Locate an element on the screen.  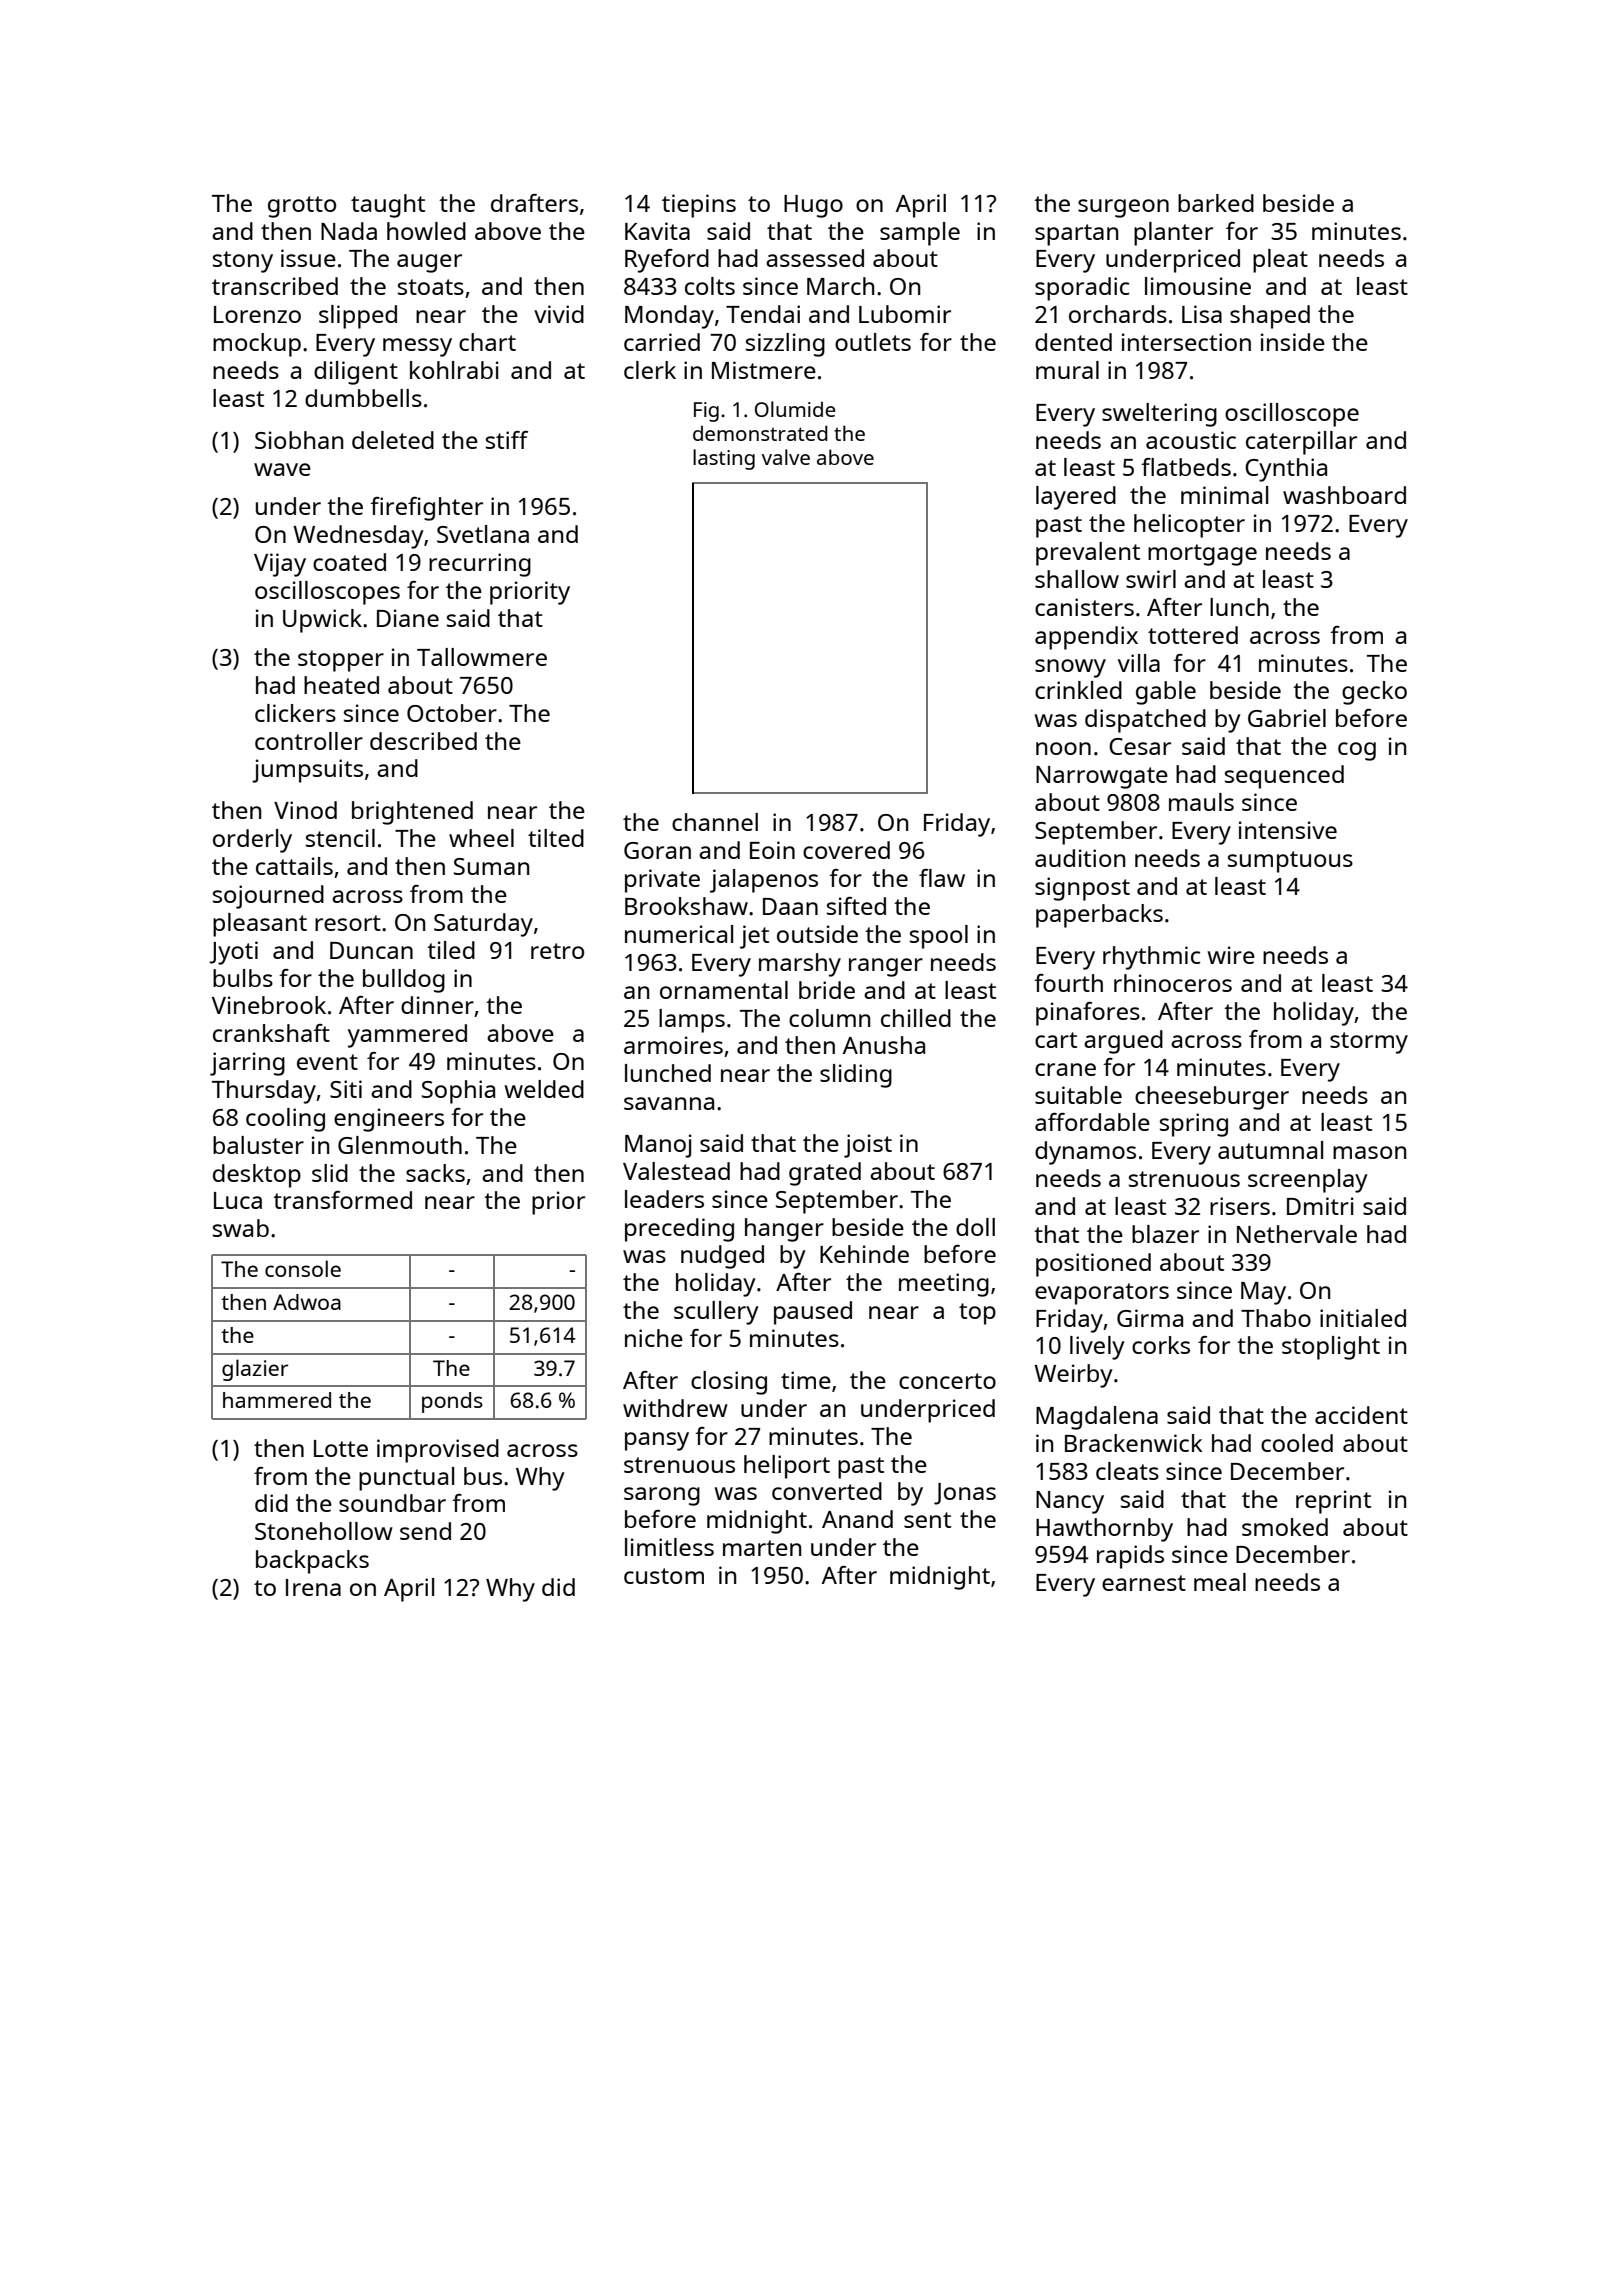
lasting is located at coordinates (724, 459).
